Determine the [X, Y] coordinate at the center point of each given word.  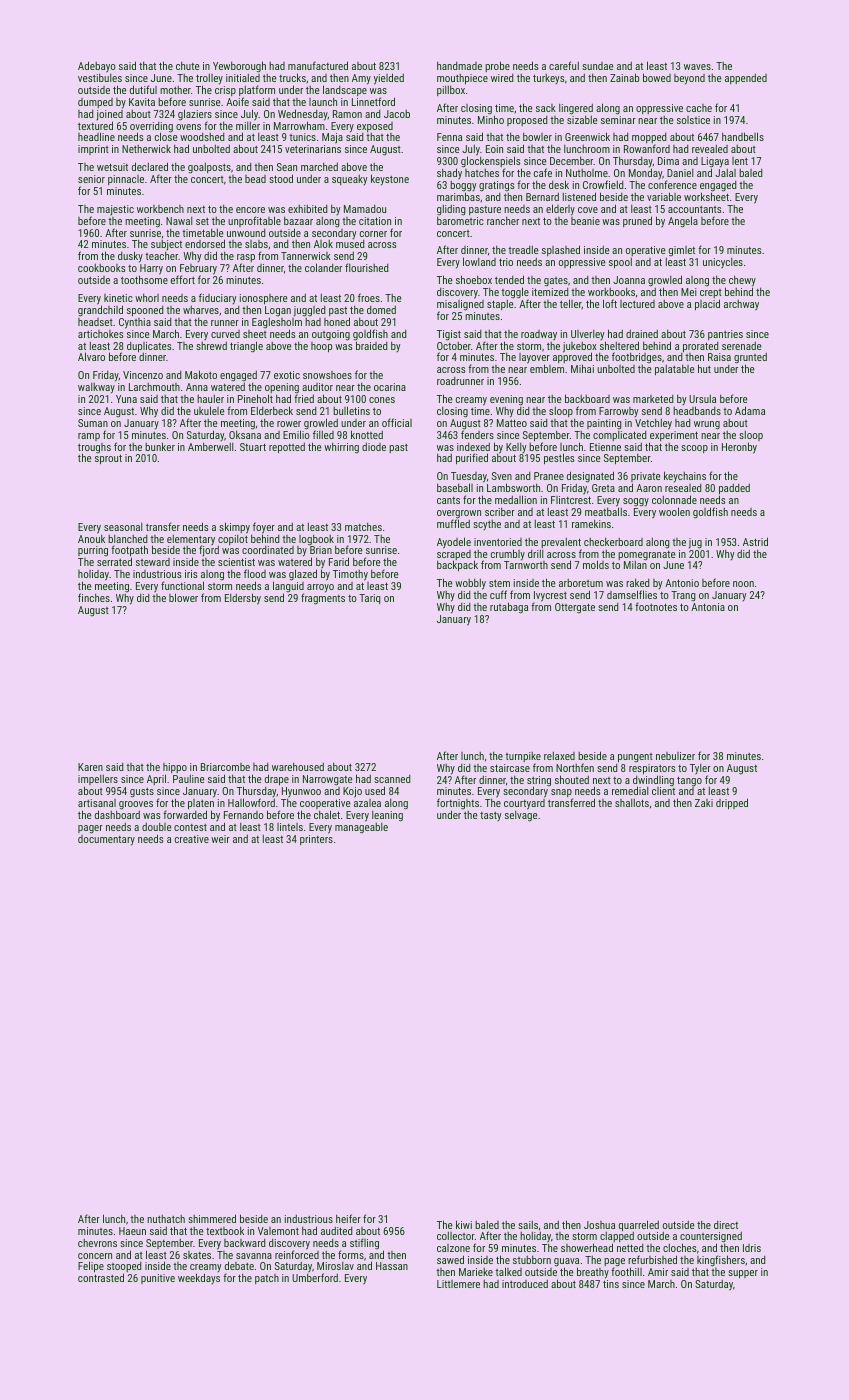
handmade [459, 65]
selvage [521, 816]
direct [726, 1225]
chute [188, 65]
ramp [89, 437]
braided [372, 345]
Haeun [132, 1231]
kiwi [464, 1224]
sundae [598, 66]
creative [192, 839]
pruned [637, 221]
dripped [732, 803]
